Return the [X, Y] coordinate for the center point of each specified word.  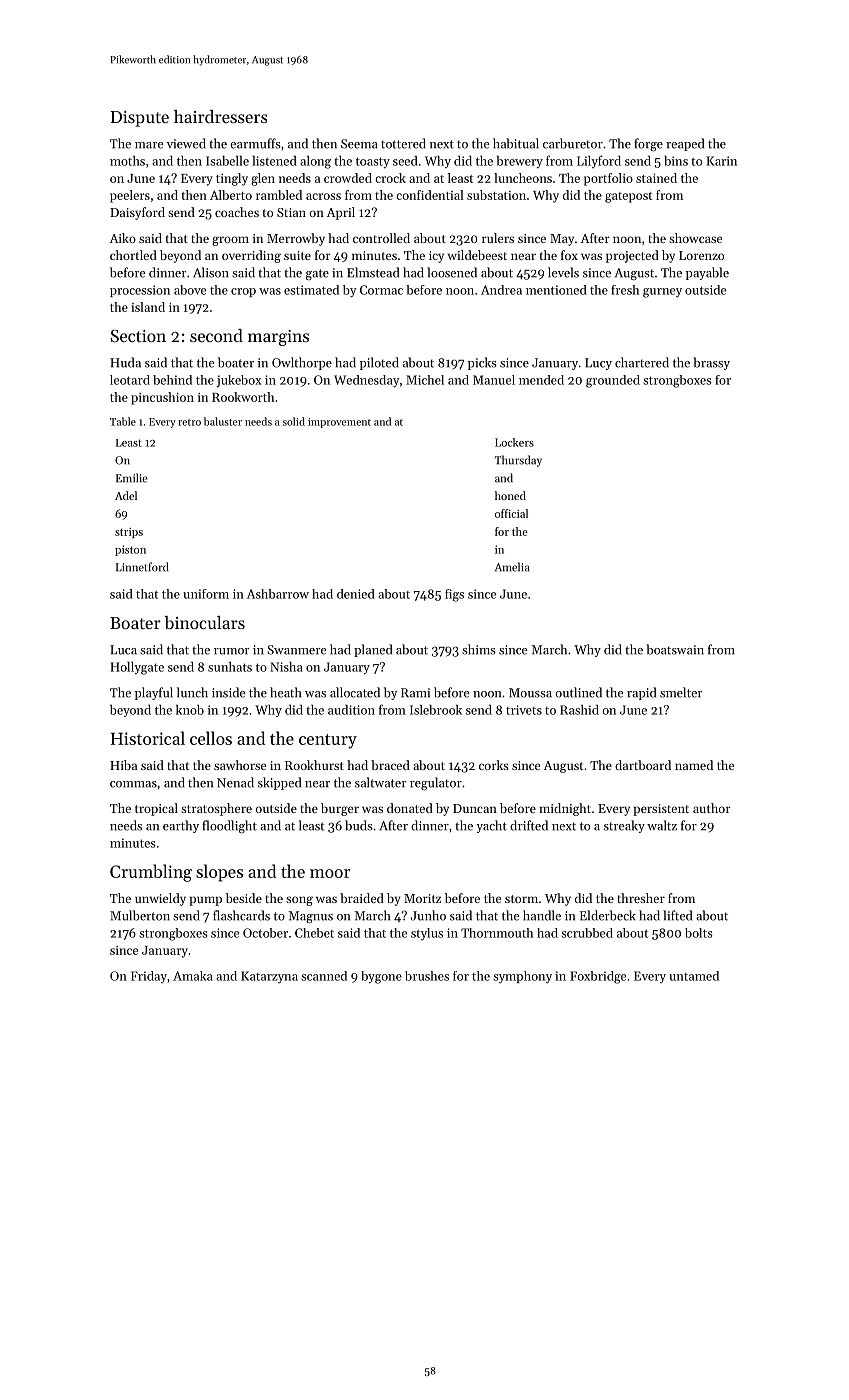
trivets [524, 710]
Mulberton [140, 915]
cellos [211, 738]
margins [278, 338]
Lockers [514, 442]
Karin [721, 161]
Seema [359, 144]
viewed [186, 143]
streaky [624, 826]
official [511, 513]
